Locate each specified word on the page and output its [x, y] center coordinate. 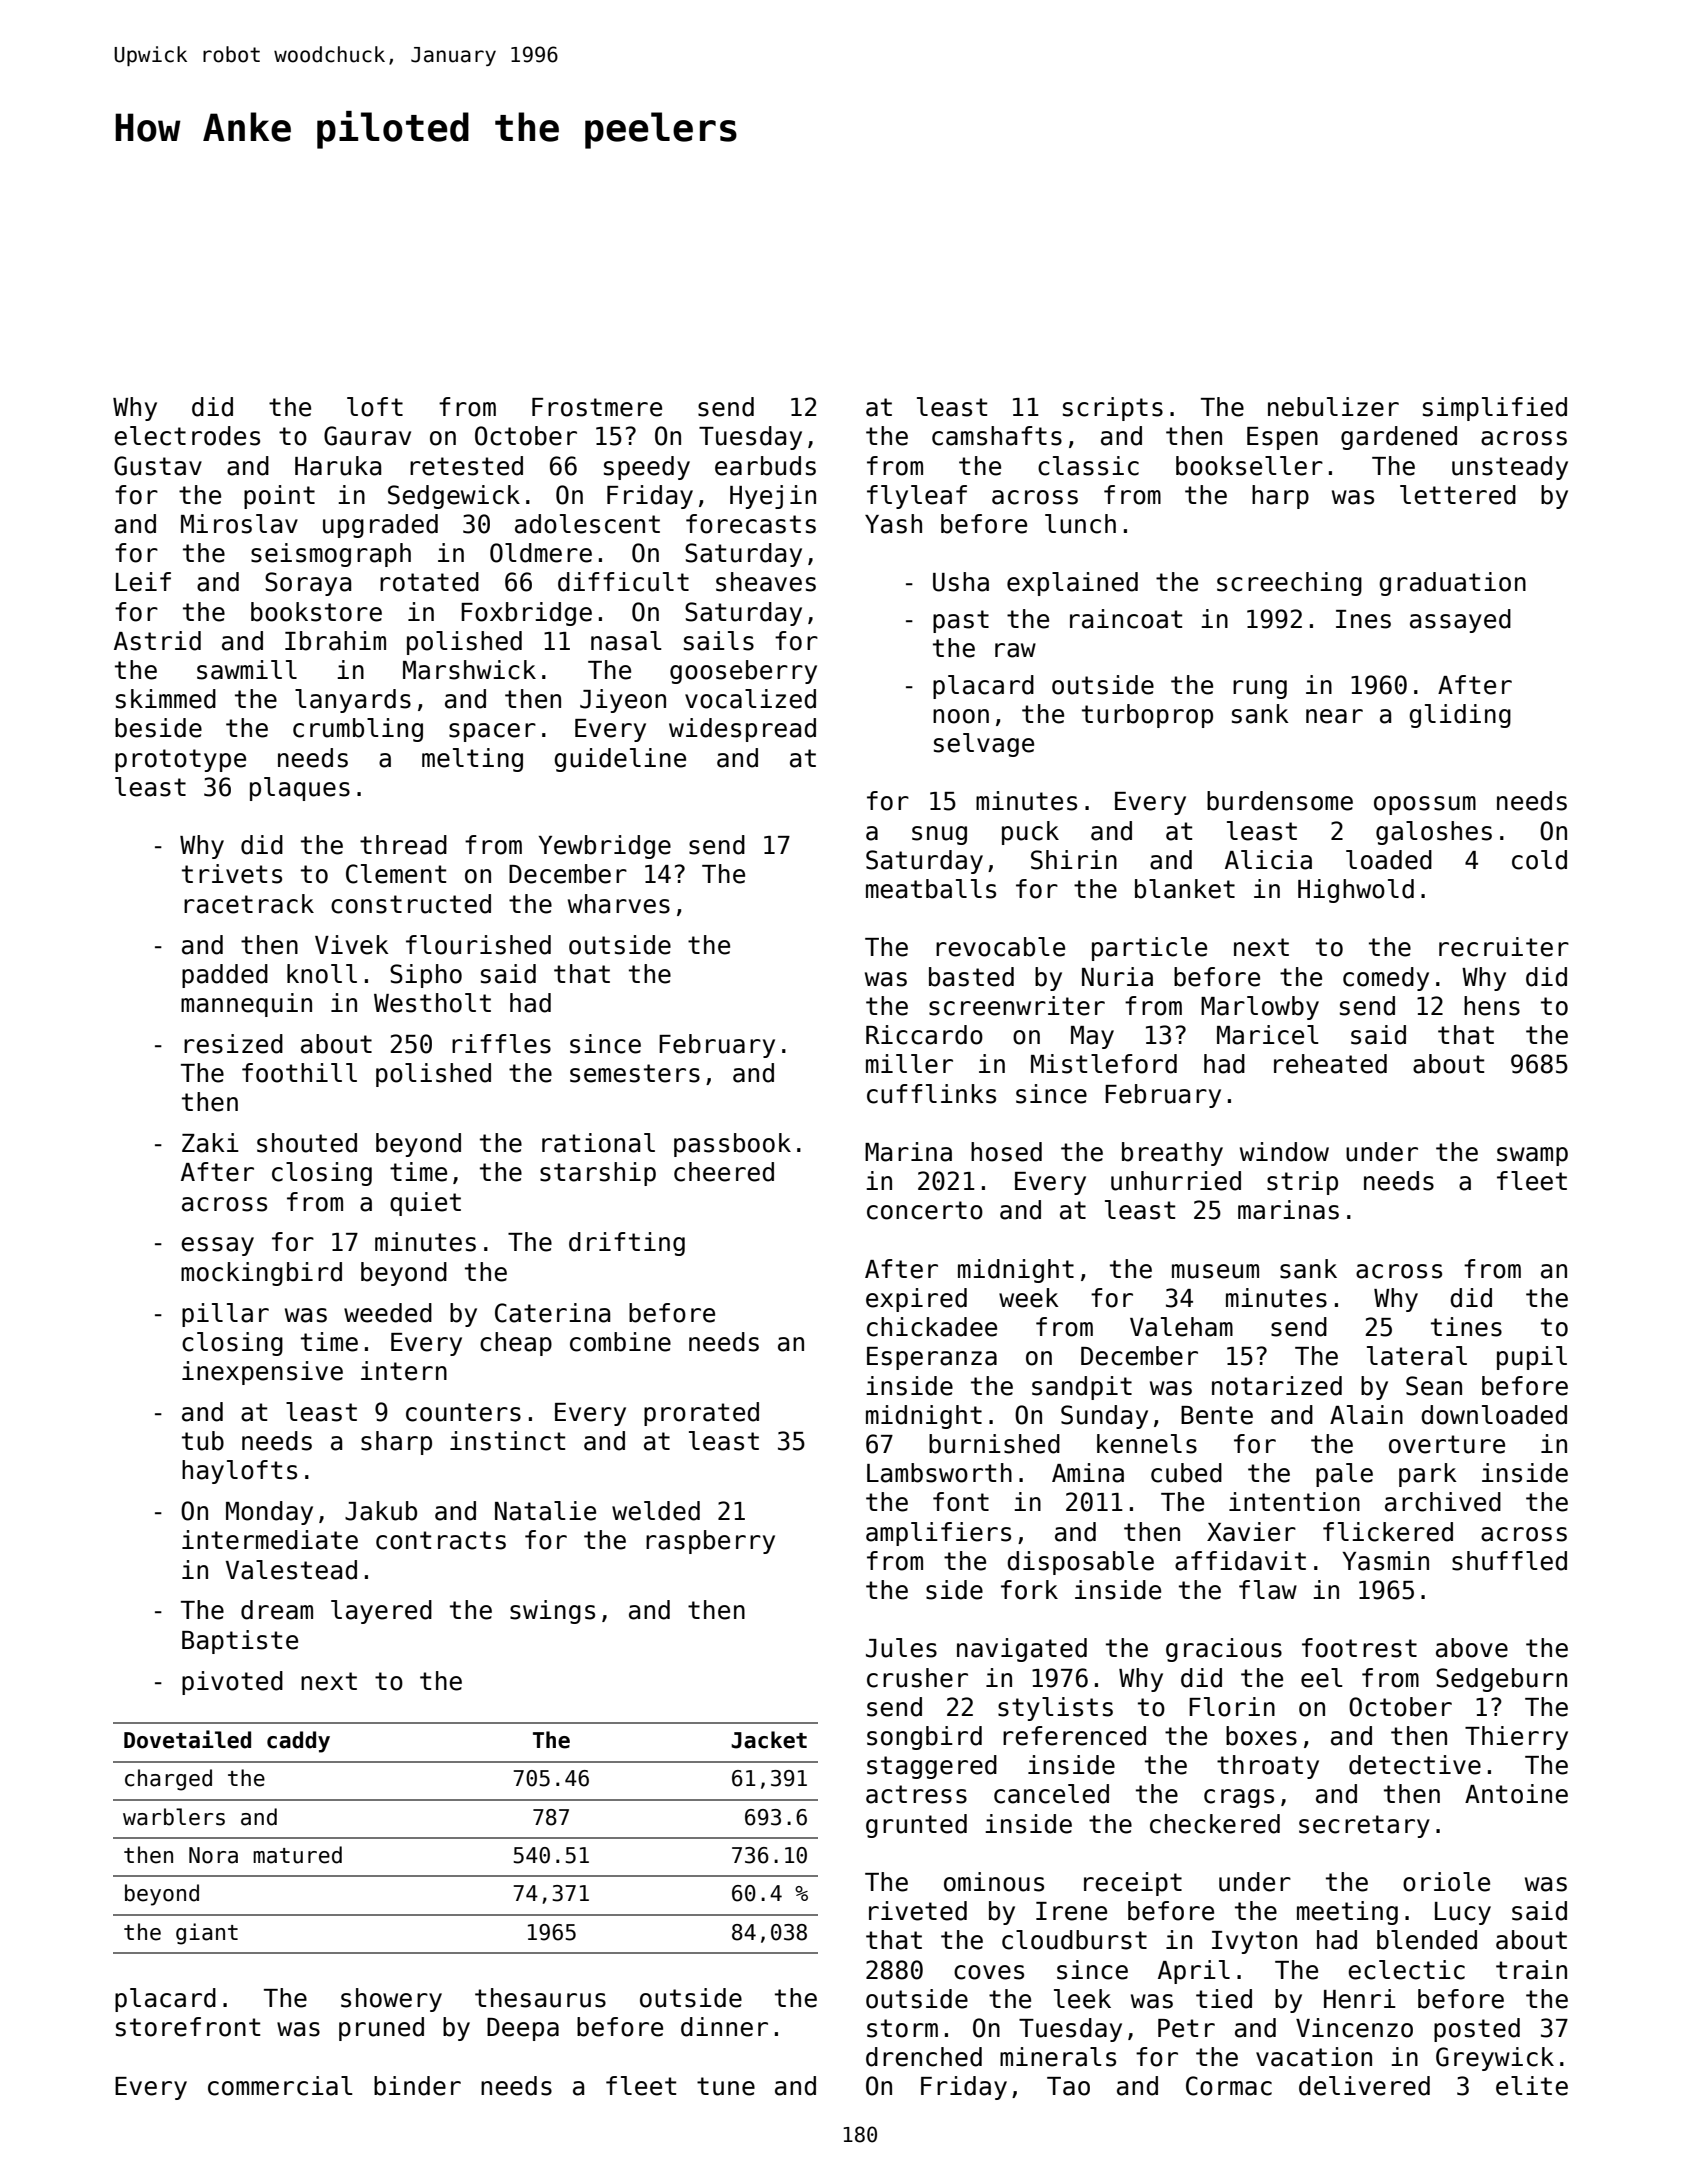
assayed [1460, 621]
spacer [492, 732]
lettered [1458, 495]
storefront [188, 2027]
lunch [1080, 524]
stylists [1055, 1709]
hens [1492, 1006]
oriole [1446, 1882]
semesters [635, 1073]
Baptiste [240, 1642]
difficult [623, 582]
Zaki [210, 1143]
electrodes [187, 436]
